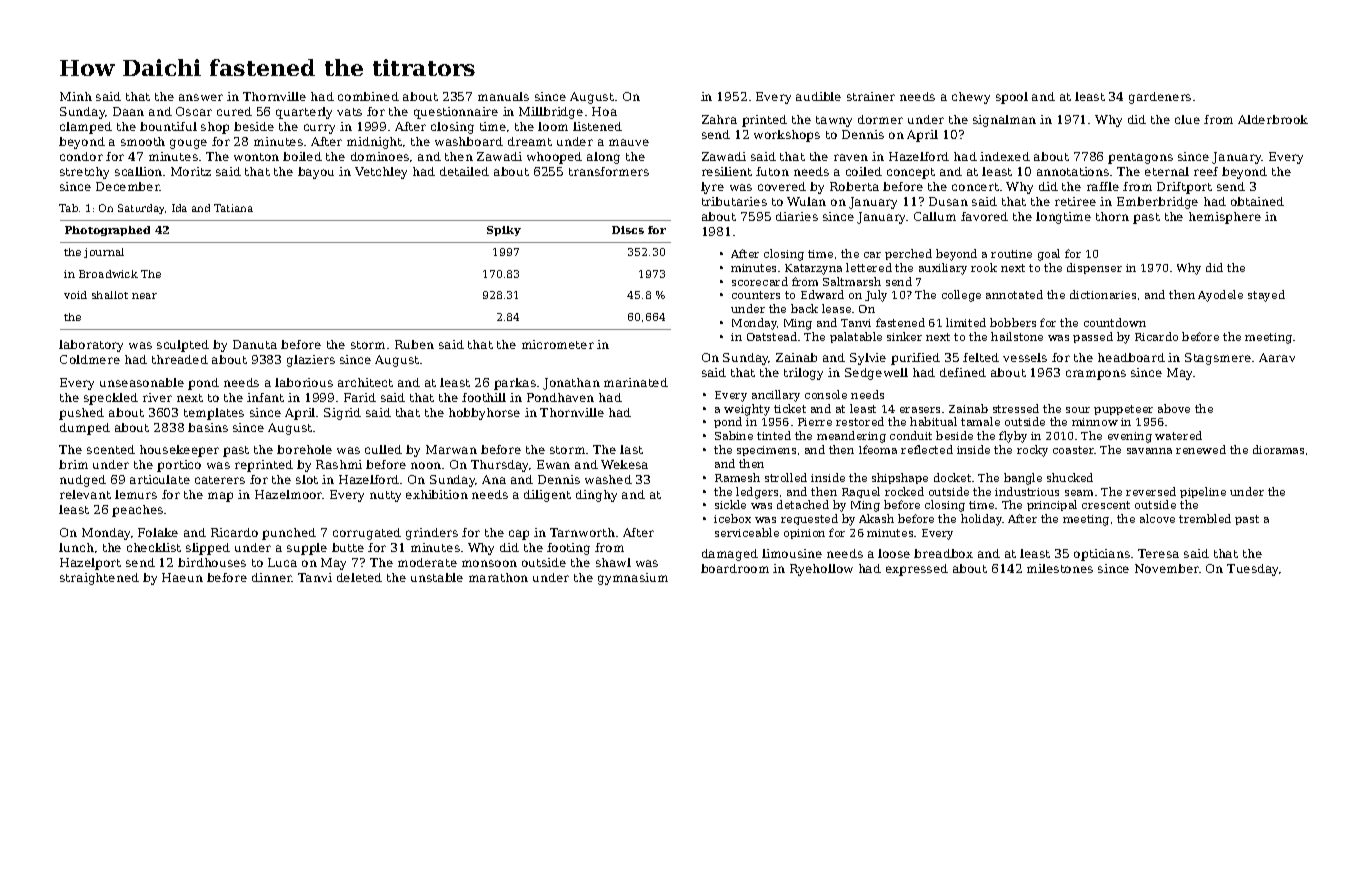 The image size is (1372, 887). Describe the element at coordinates (836, 308) in the document. I see `lease` at that location.
